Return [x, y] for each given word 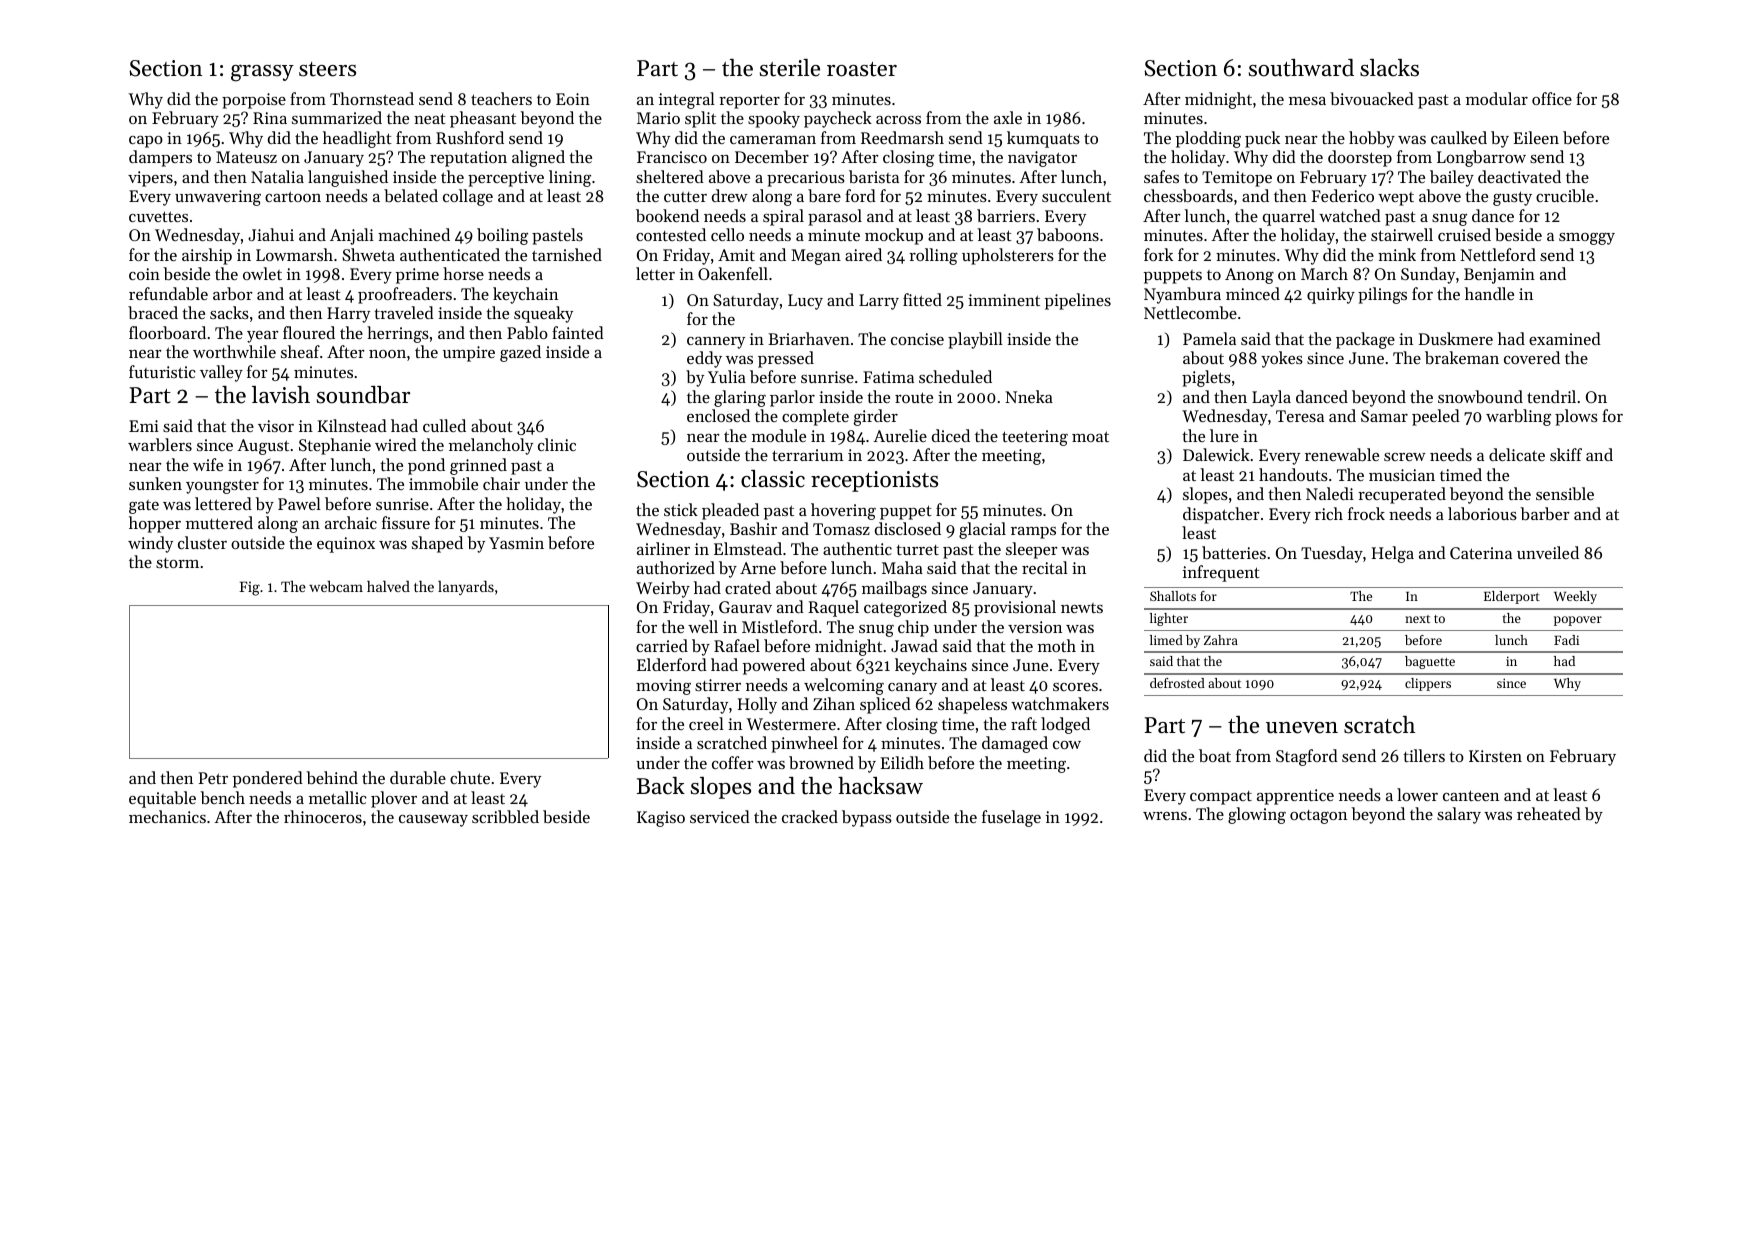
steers [327, 69]
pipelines [1078, 301]
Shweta [368, 254]
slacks [1389, 68]
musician [1402, 475]
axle [1008, 117]
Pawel [299, 503]
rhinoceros [323, 816]
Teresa [1300, 416]
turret [917, 550]
